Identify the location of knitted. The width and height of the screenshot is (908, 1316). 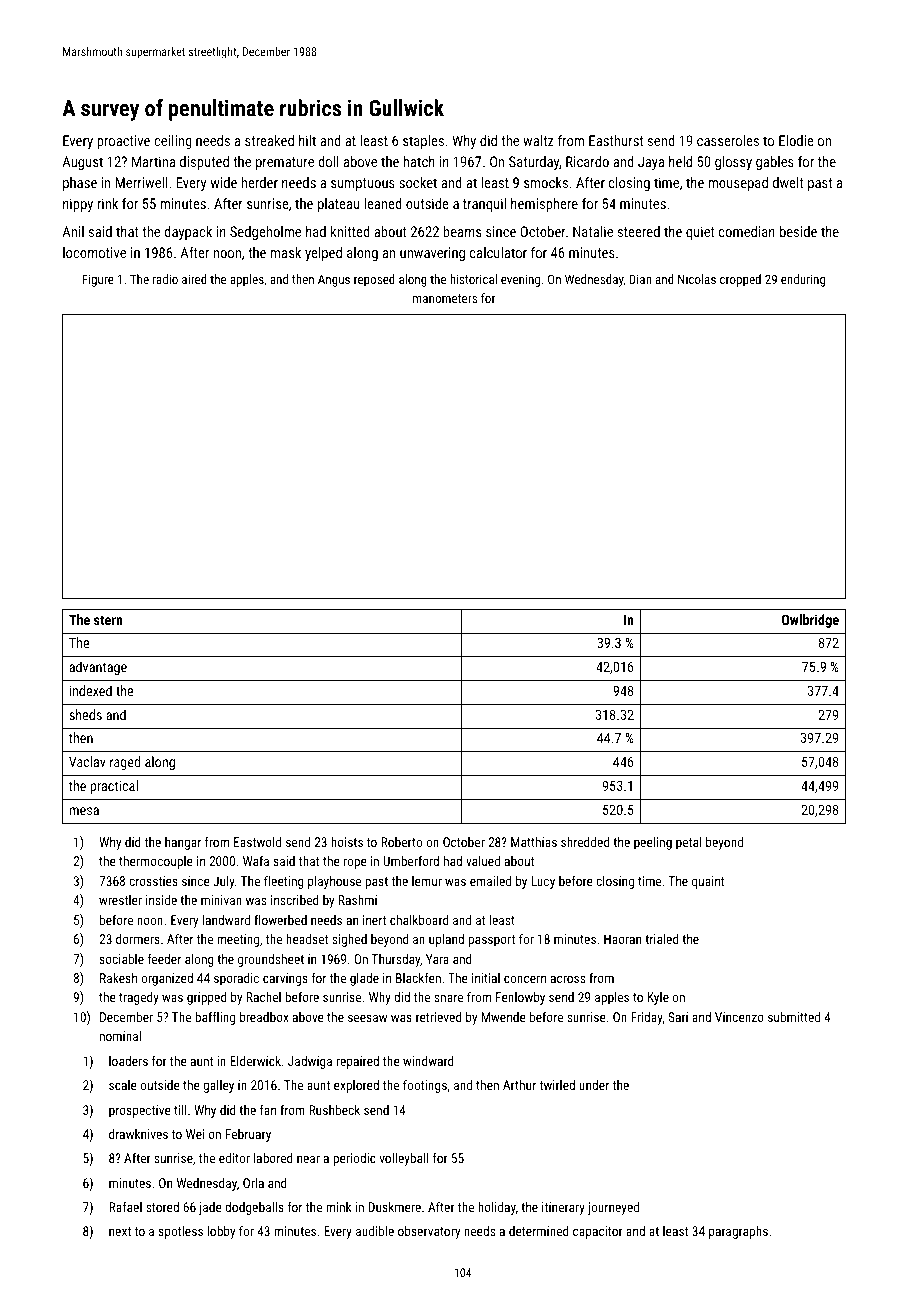
(350, 231).
